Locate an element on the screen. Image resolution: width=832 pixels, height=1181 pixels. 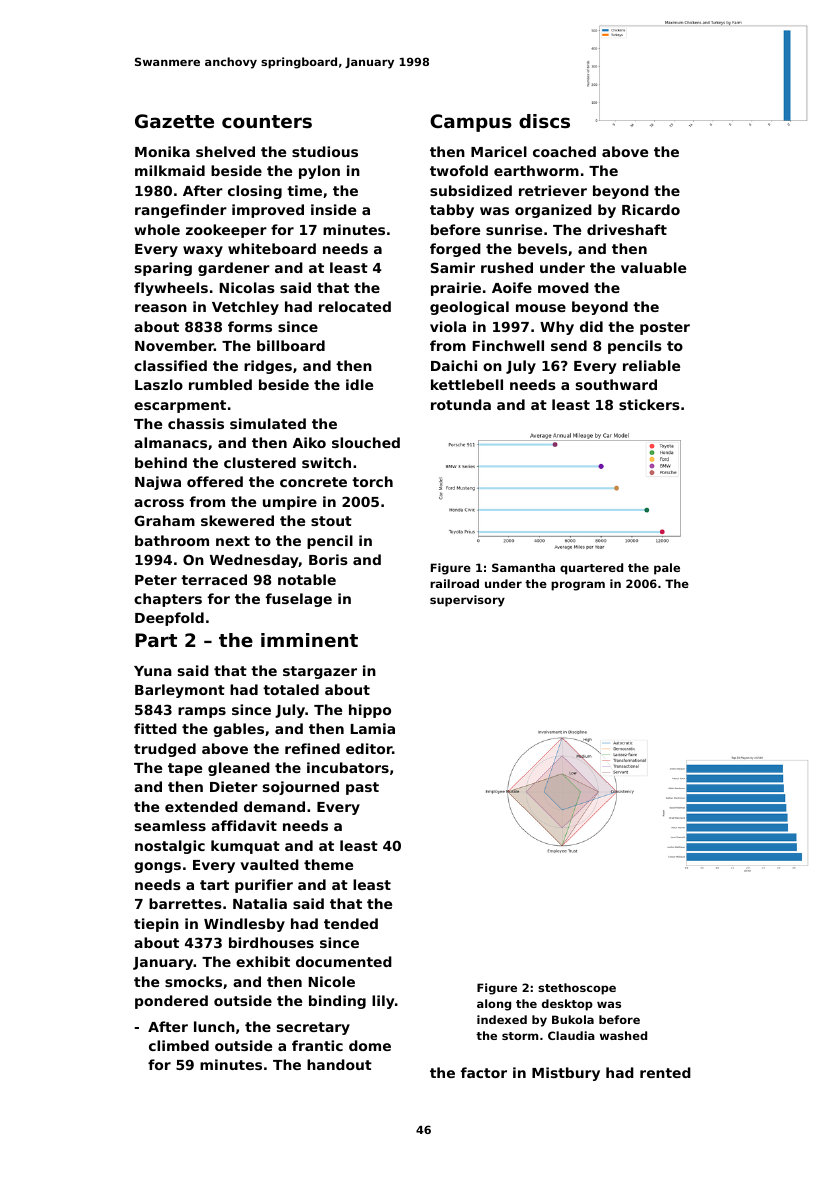
dome is located at coordinates (370, 1045).
